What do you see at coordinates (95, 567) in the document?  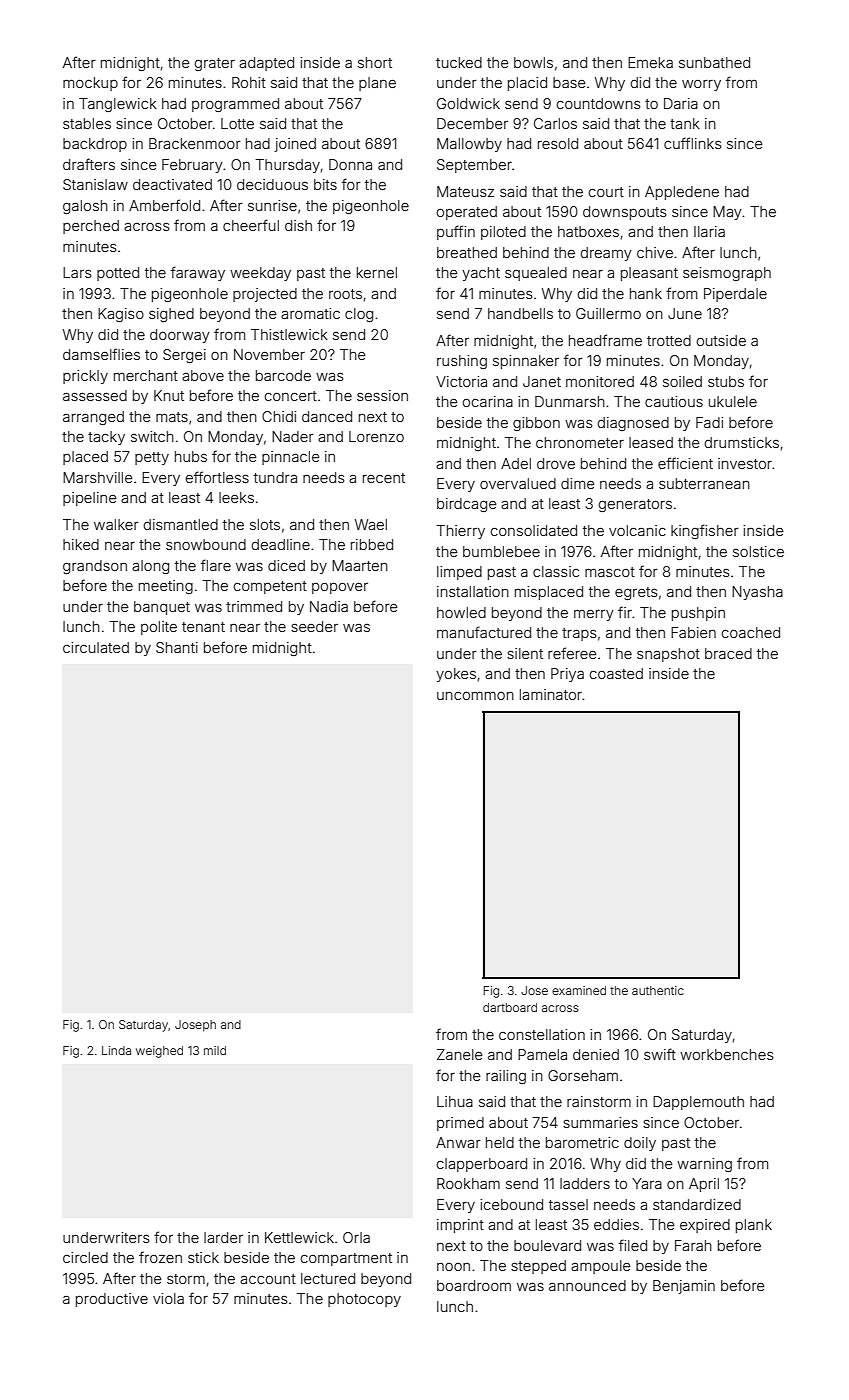 I see `grandson` at bounding box center [95, 567].
